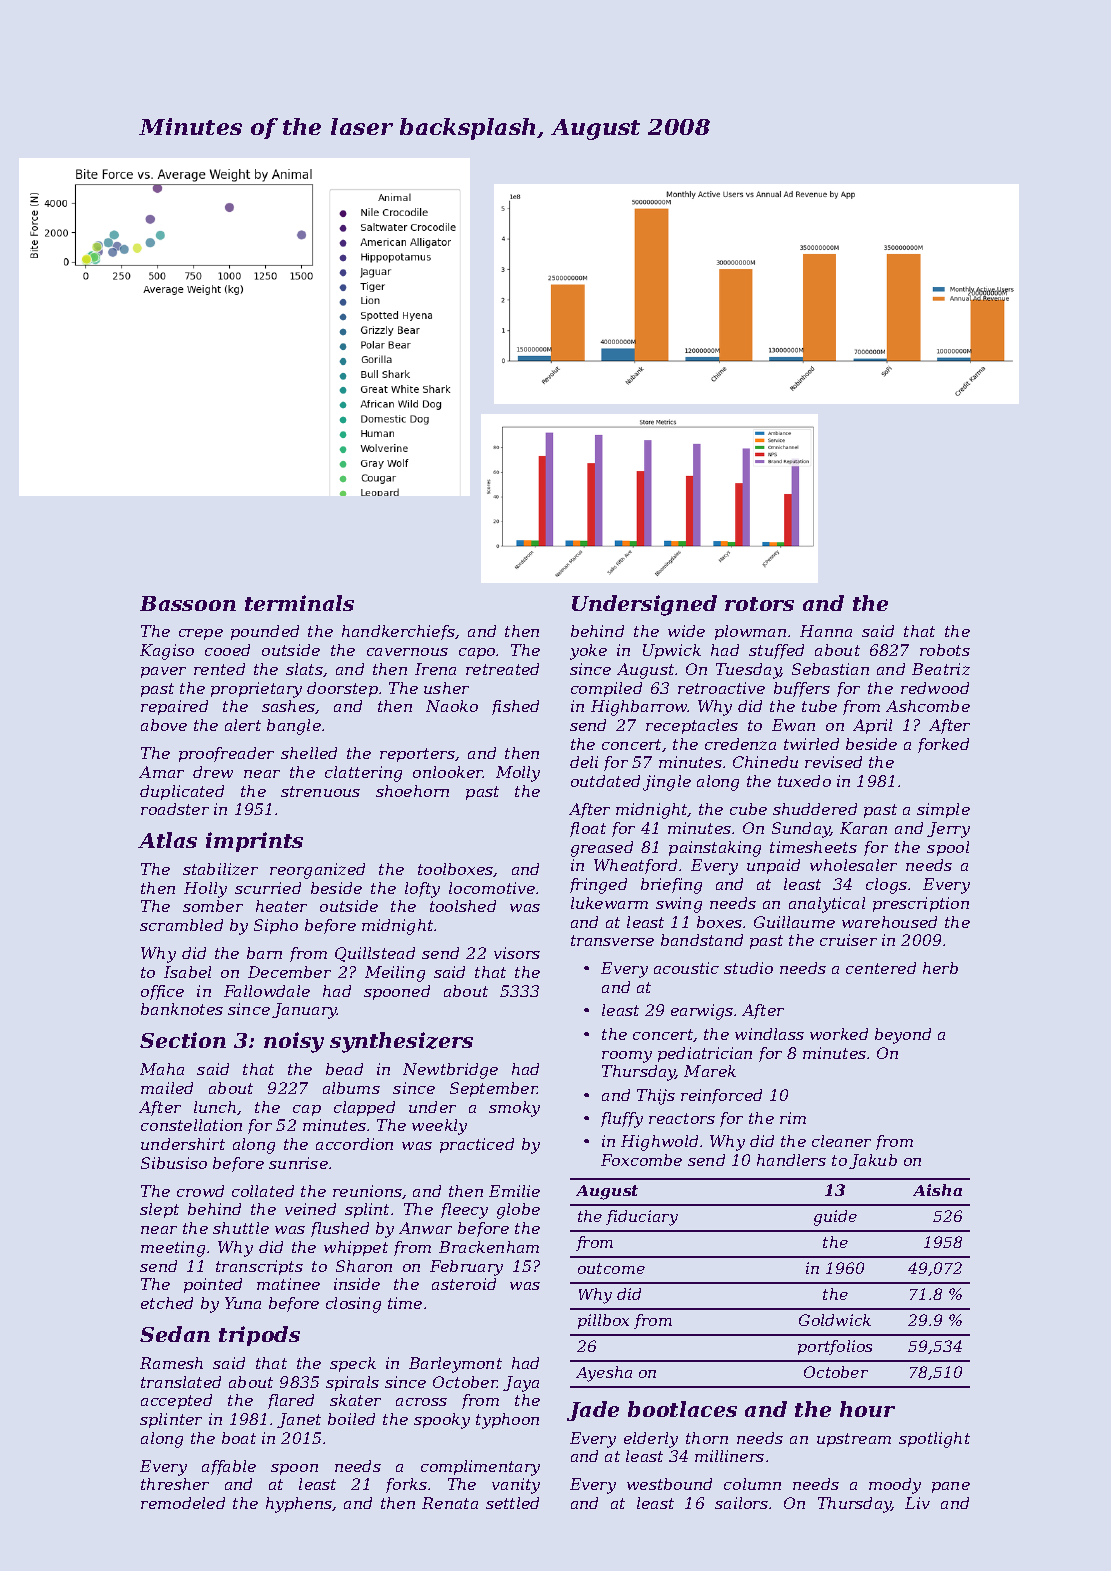 This document has height=1571, width=1111. What do you see at coordinates (830, 669) in the document?
I see `Sebastian` at bounding box center [830, 669].
